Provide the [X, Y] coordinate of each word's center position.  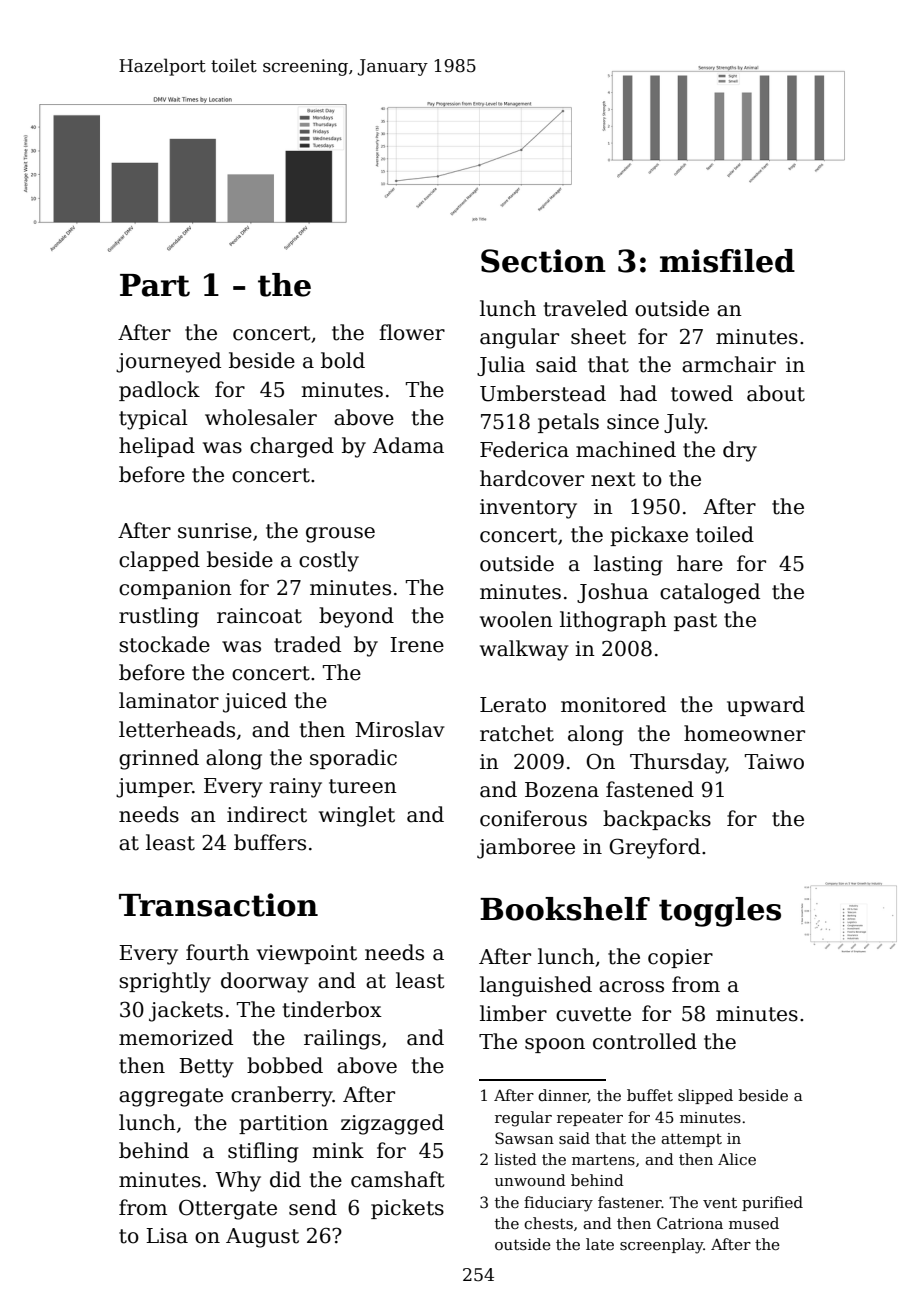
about [776, 393]
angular [519, 338]
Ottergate [228, 1209]
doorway [265, 982]
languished [536, 986]
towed [702, 393]
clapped [159, 561]
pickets [407, 1209]
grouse [340, 535]
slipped [705, 1096]
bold [343, 360]
